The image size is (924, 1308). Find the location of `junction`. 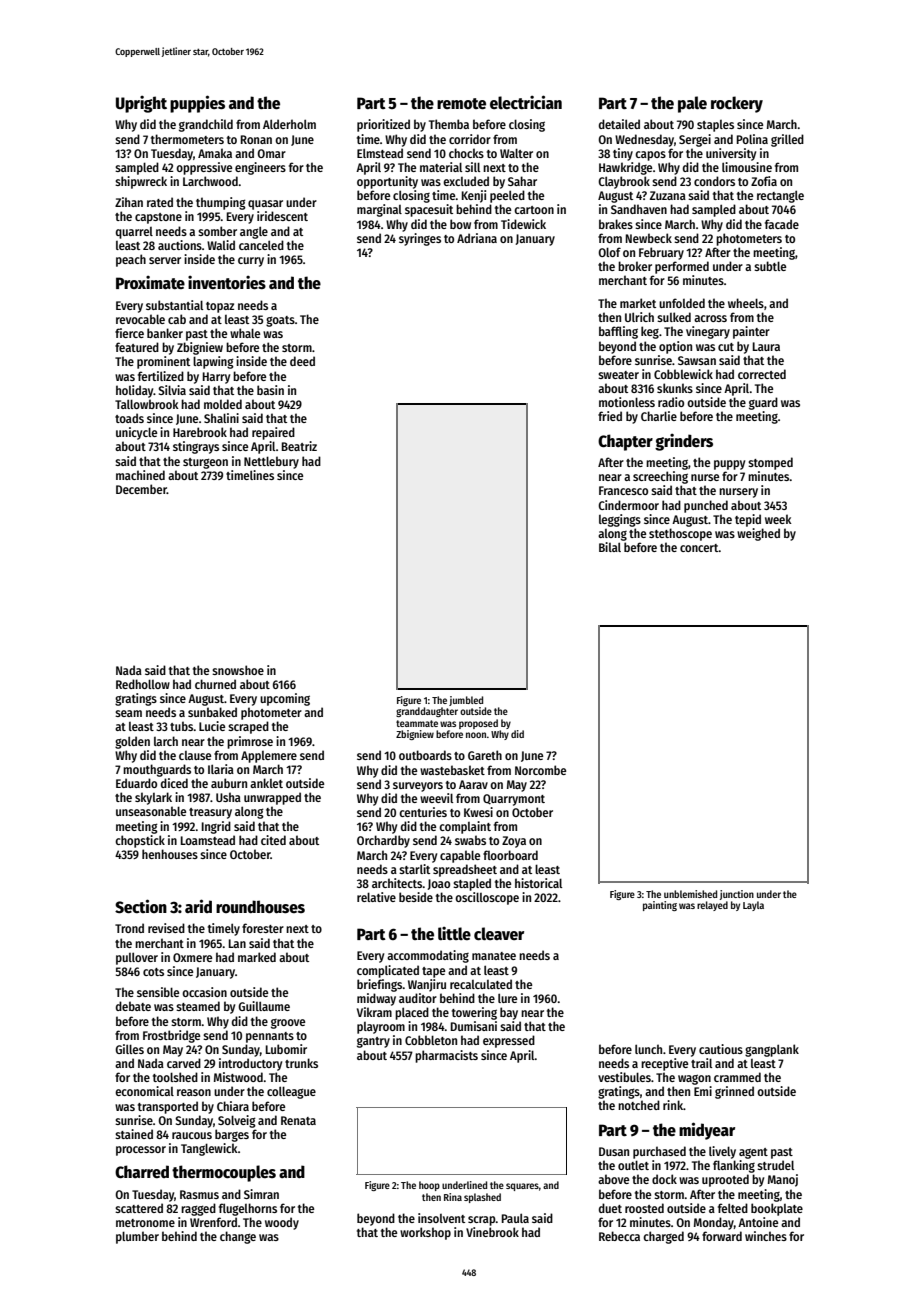

junction is located at coordinates (737, 895).
